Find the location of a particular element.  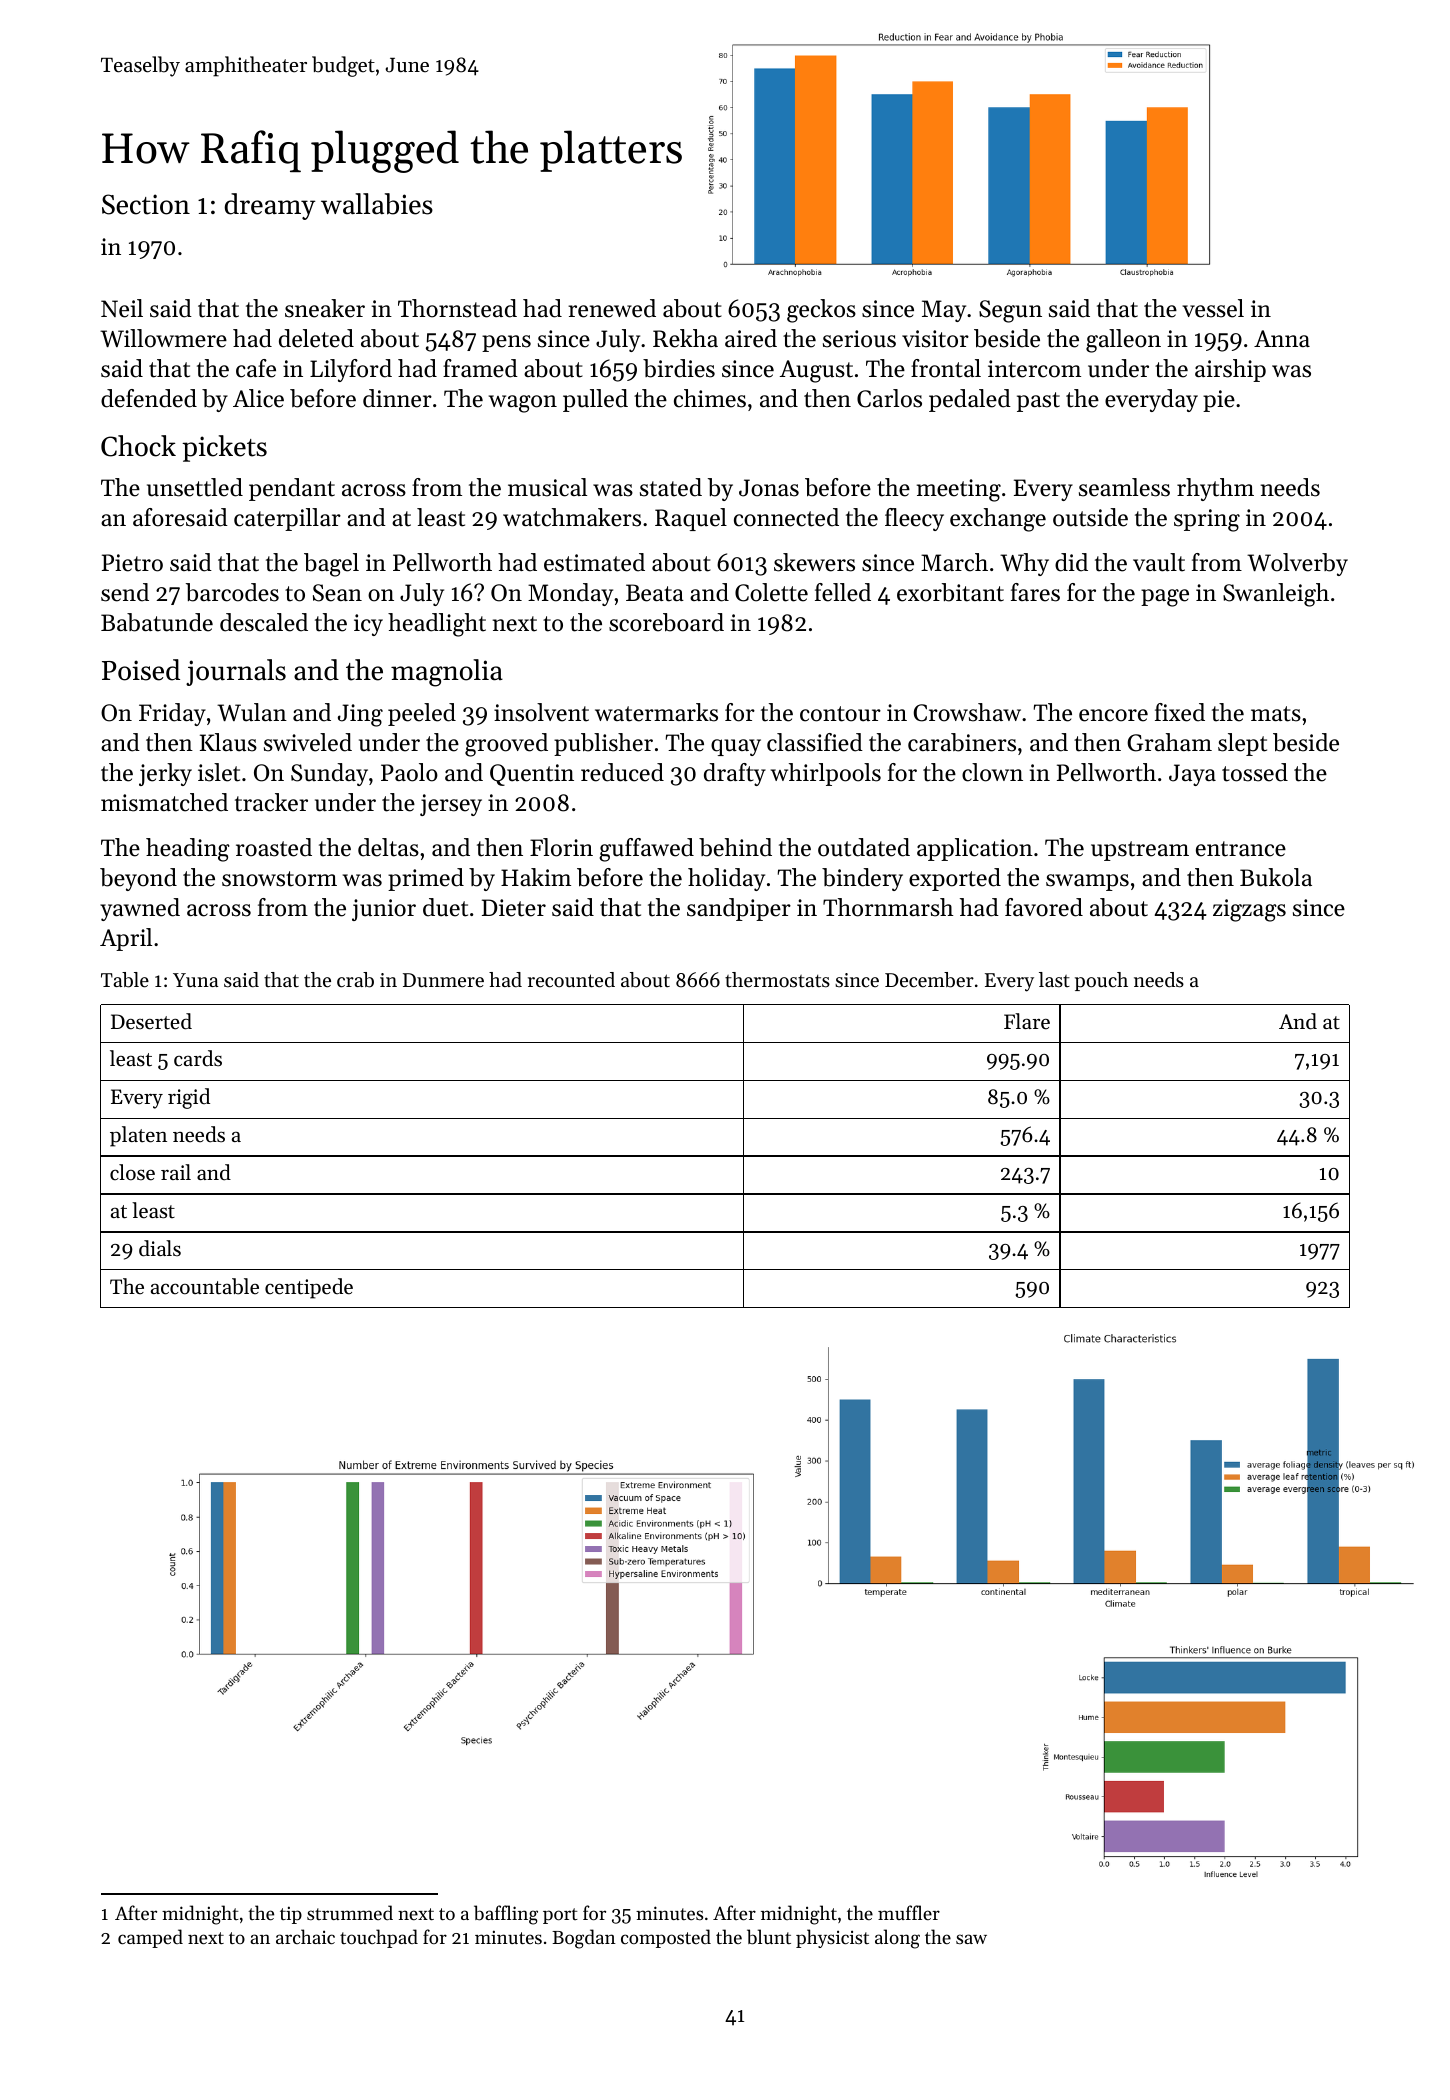

baffling is located at coordinates (506, 1915).
